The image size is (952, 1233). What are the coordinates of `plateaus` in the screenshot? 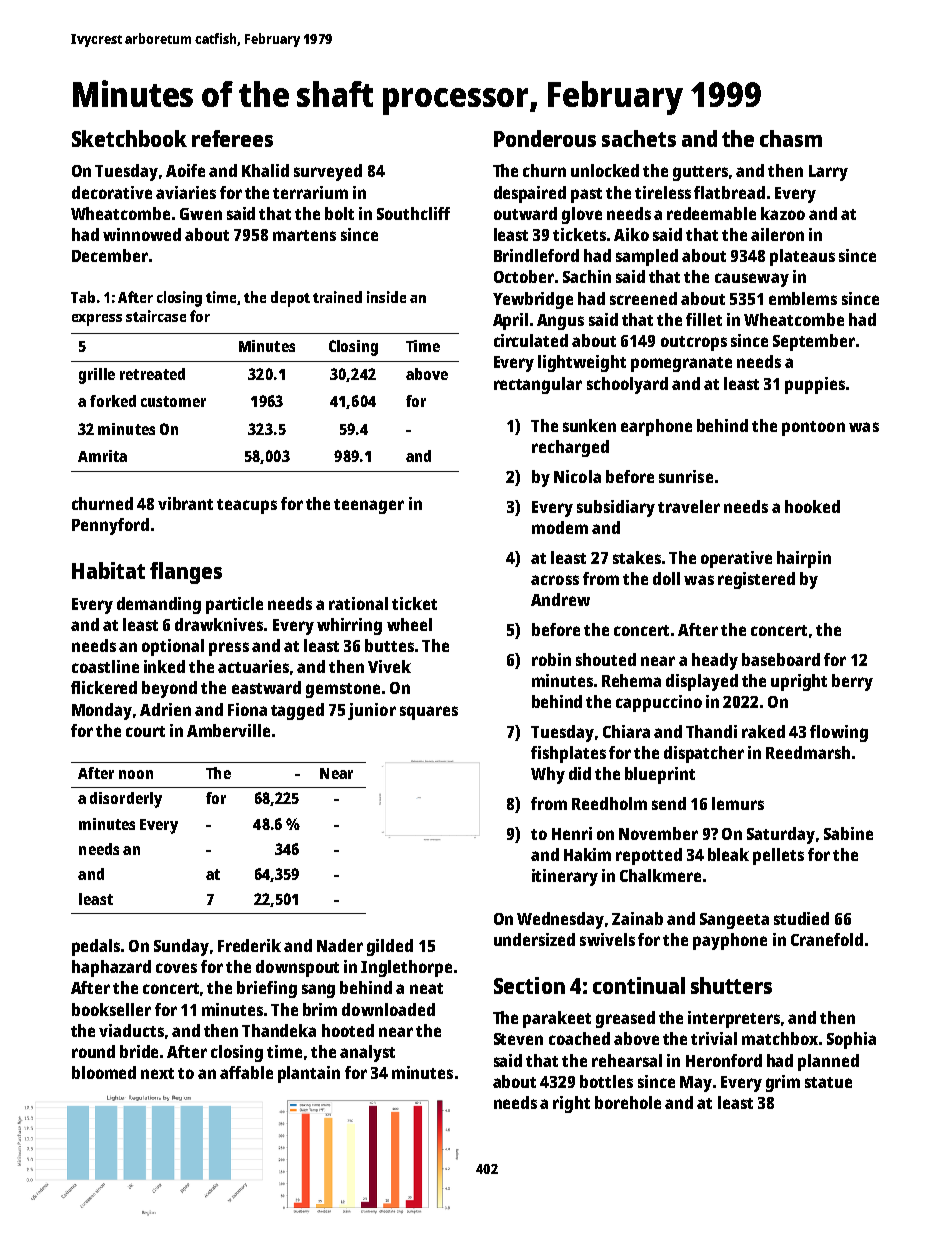 It's located at (802, 257).
